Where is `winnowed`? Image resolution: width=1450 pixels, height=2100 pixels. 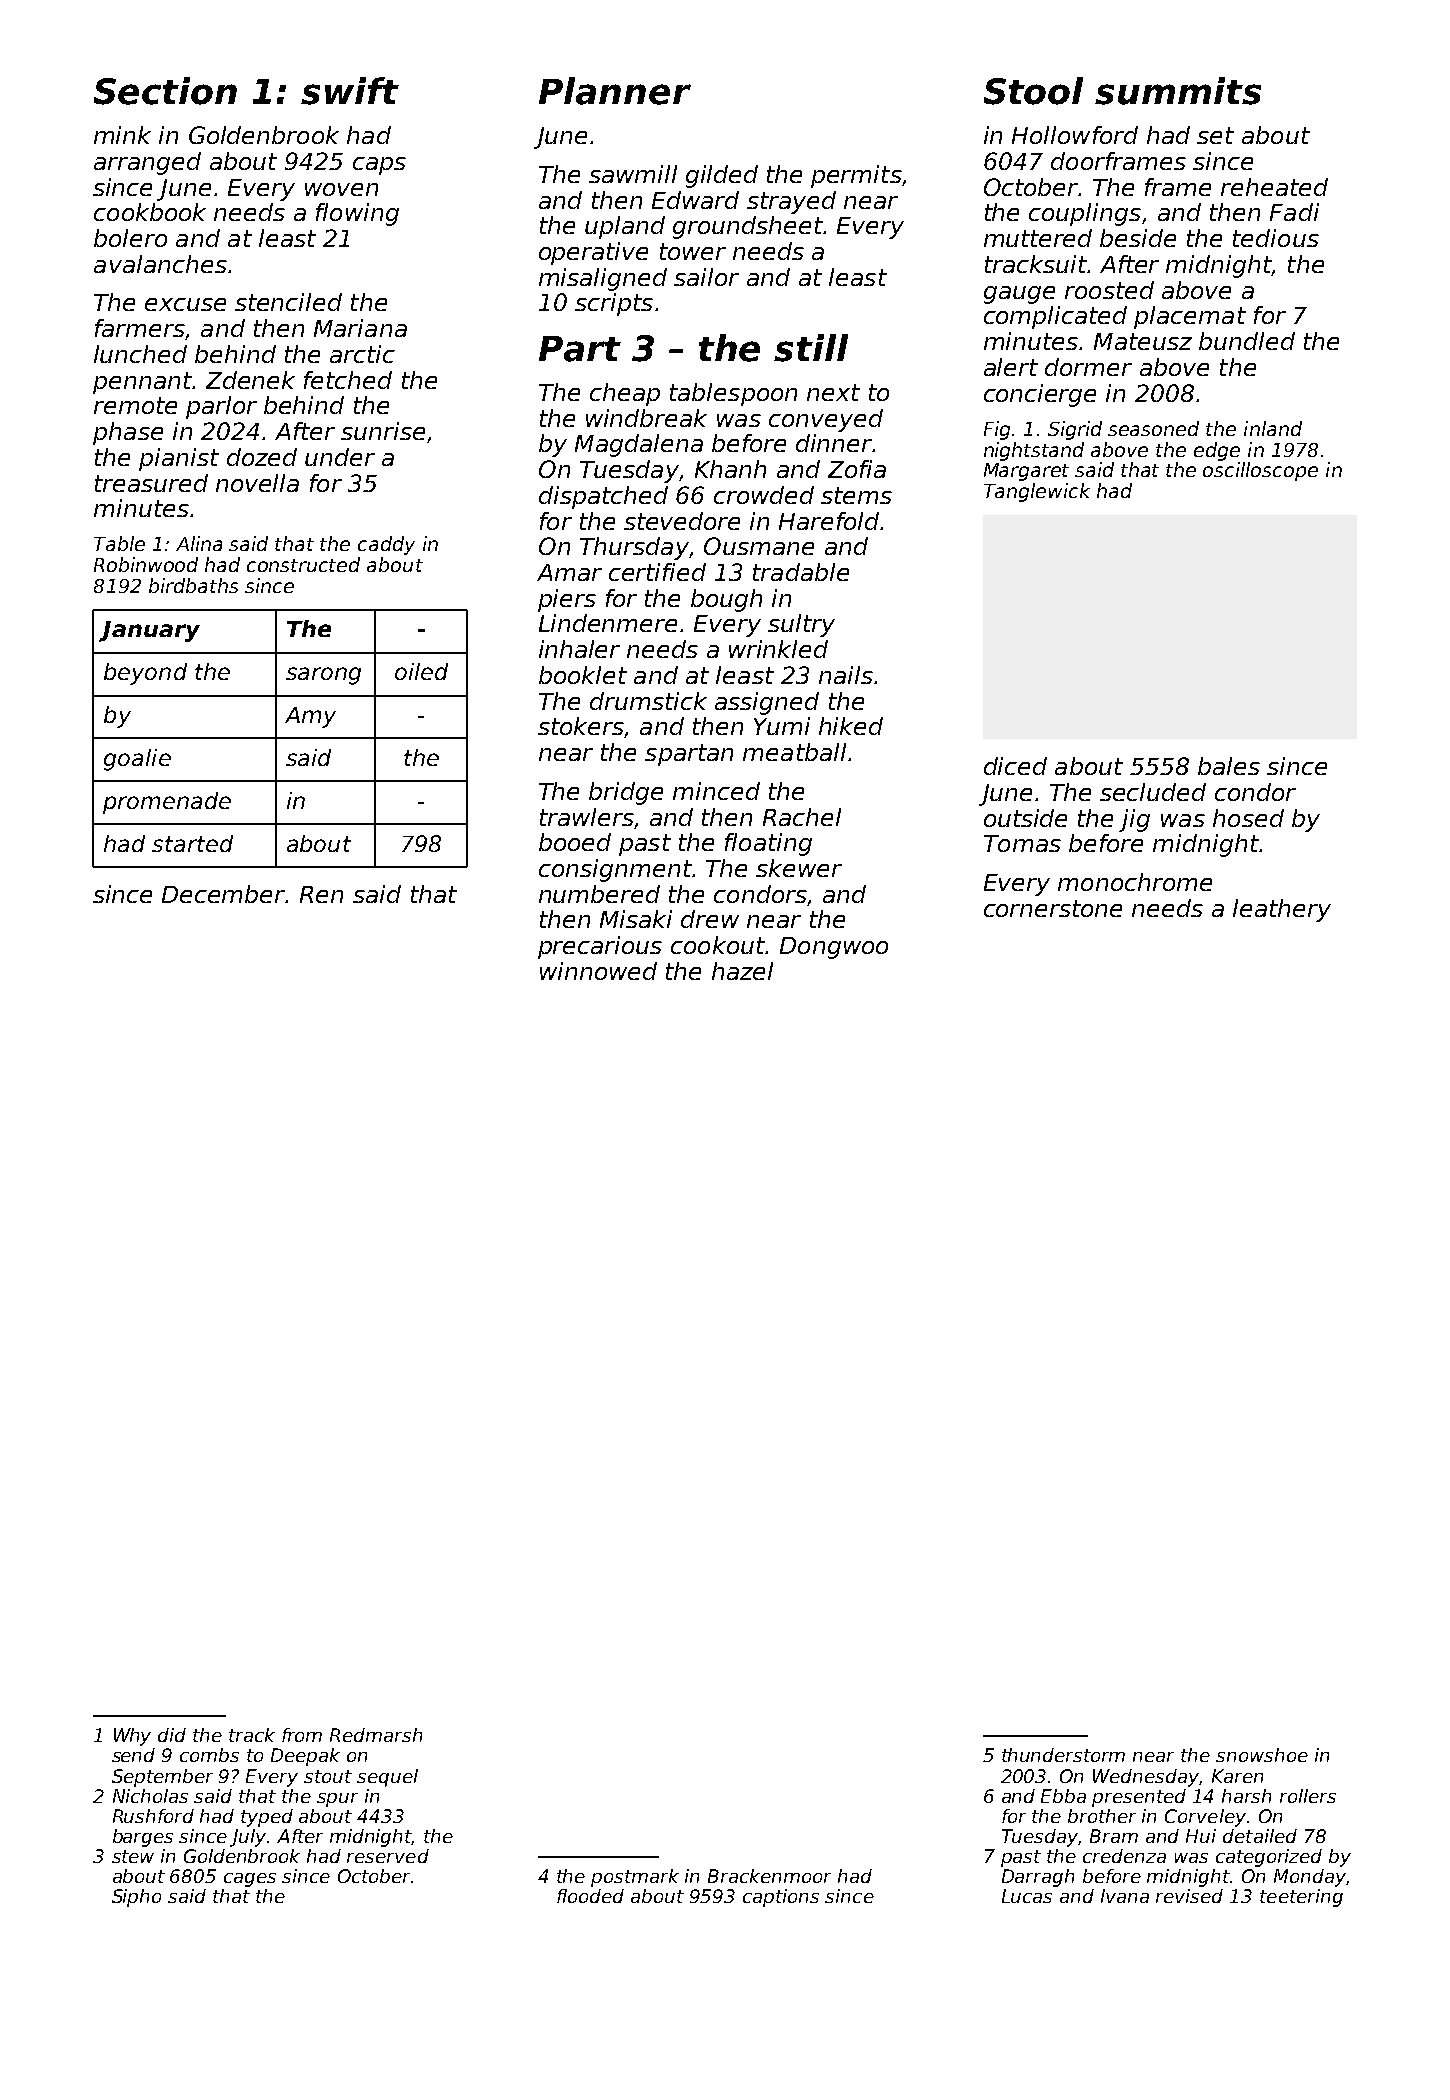
winnowed is located at coordinates (598, 971).
